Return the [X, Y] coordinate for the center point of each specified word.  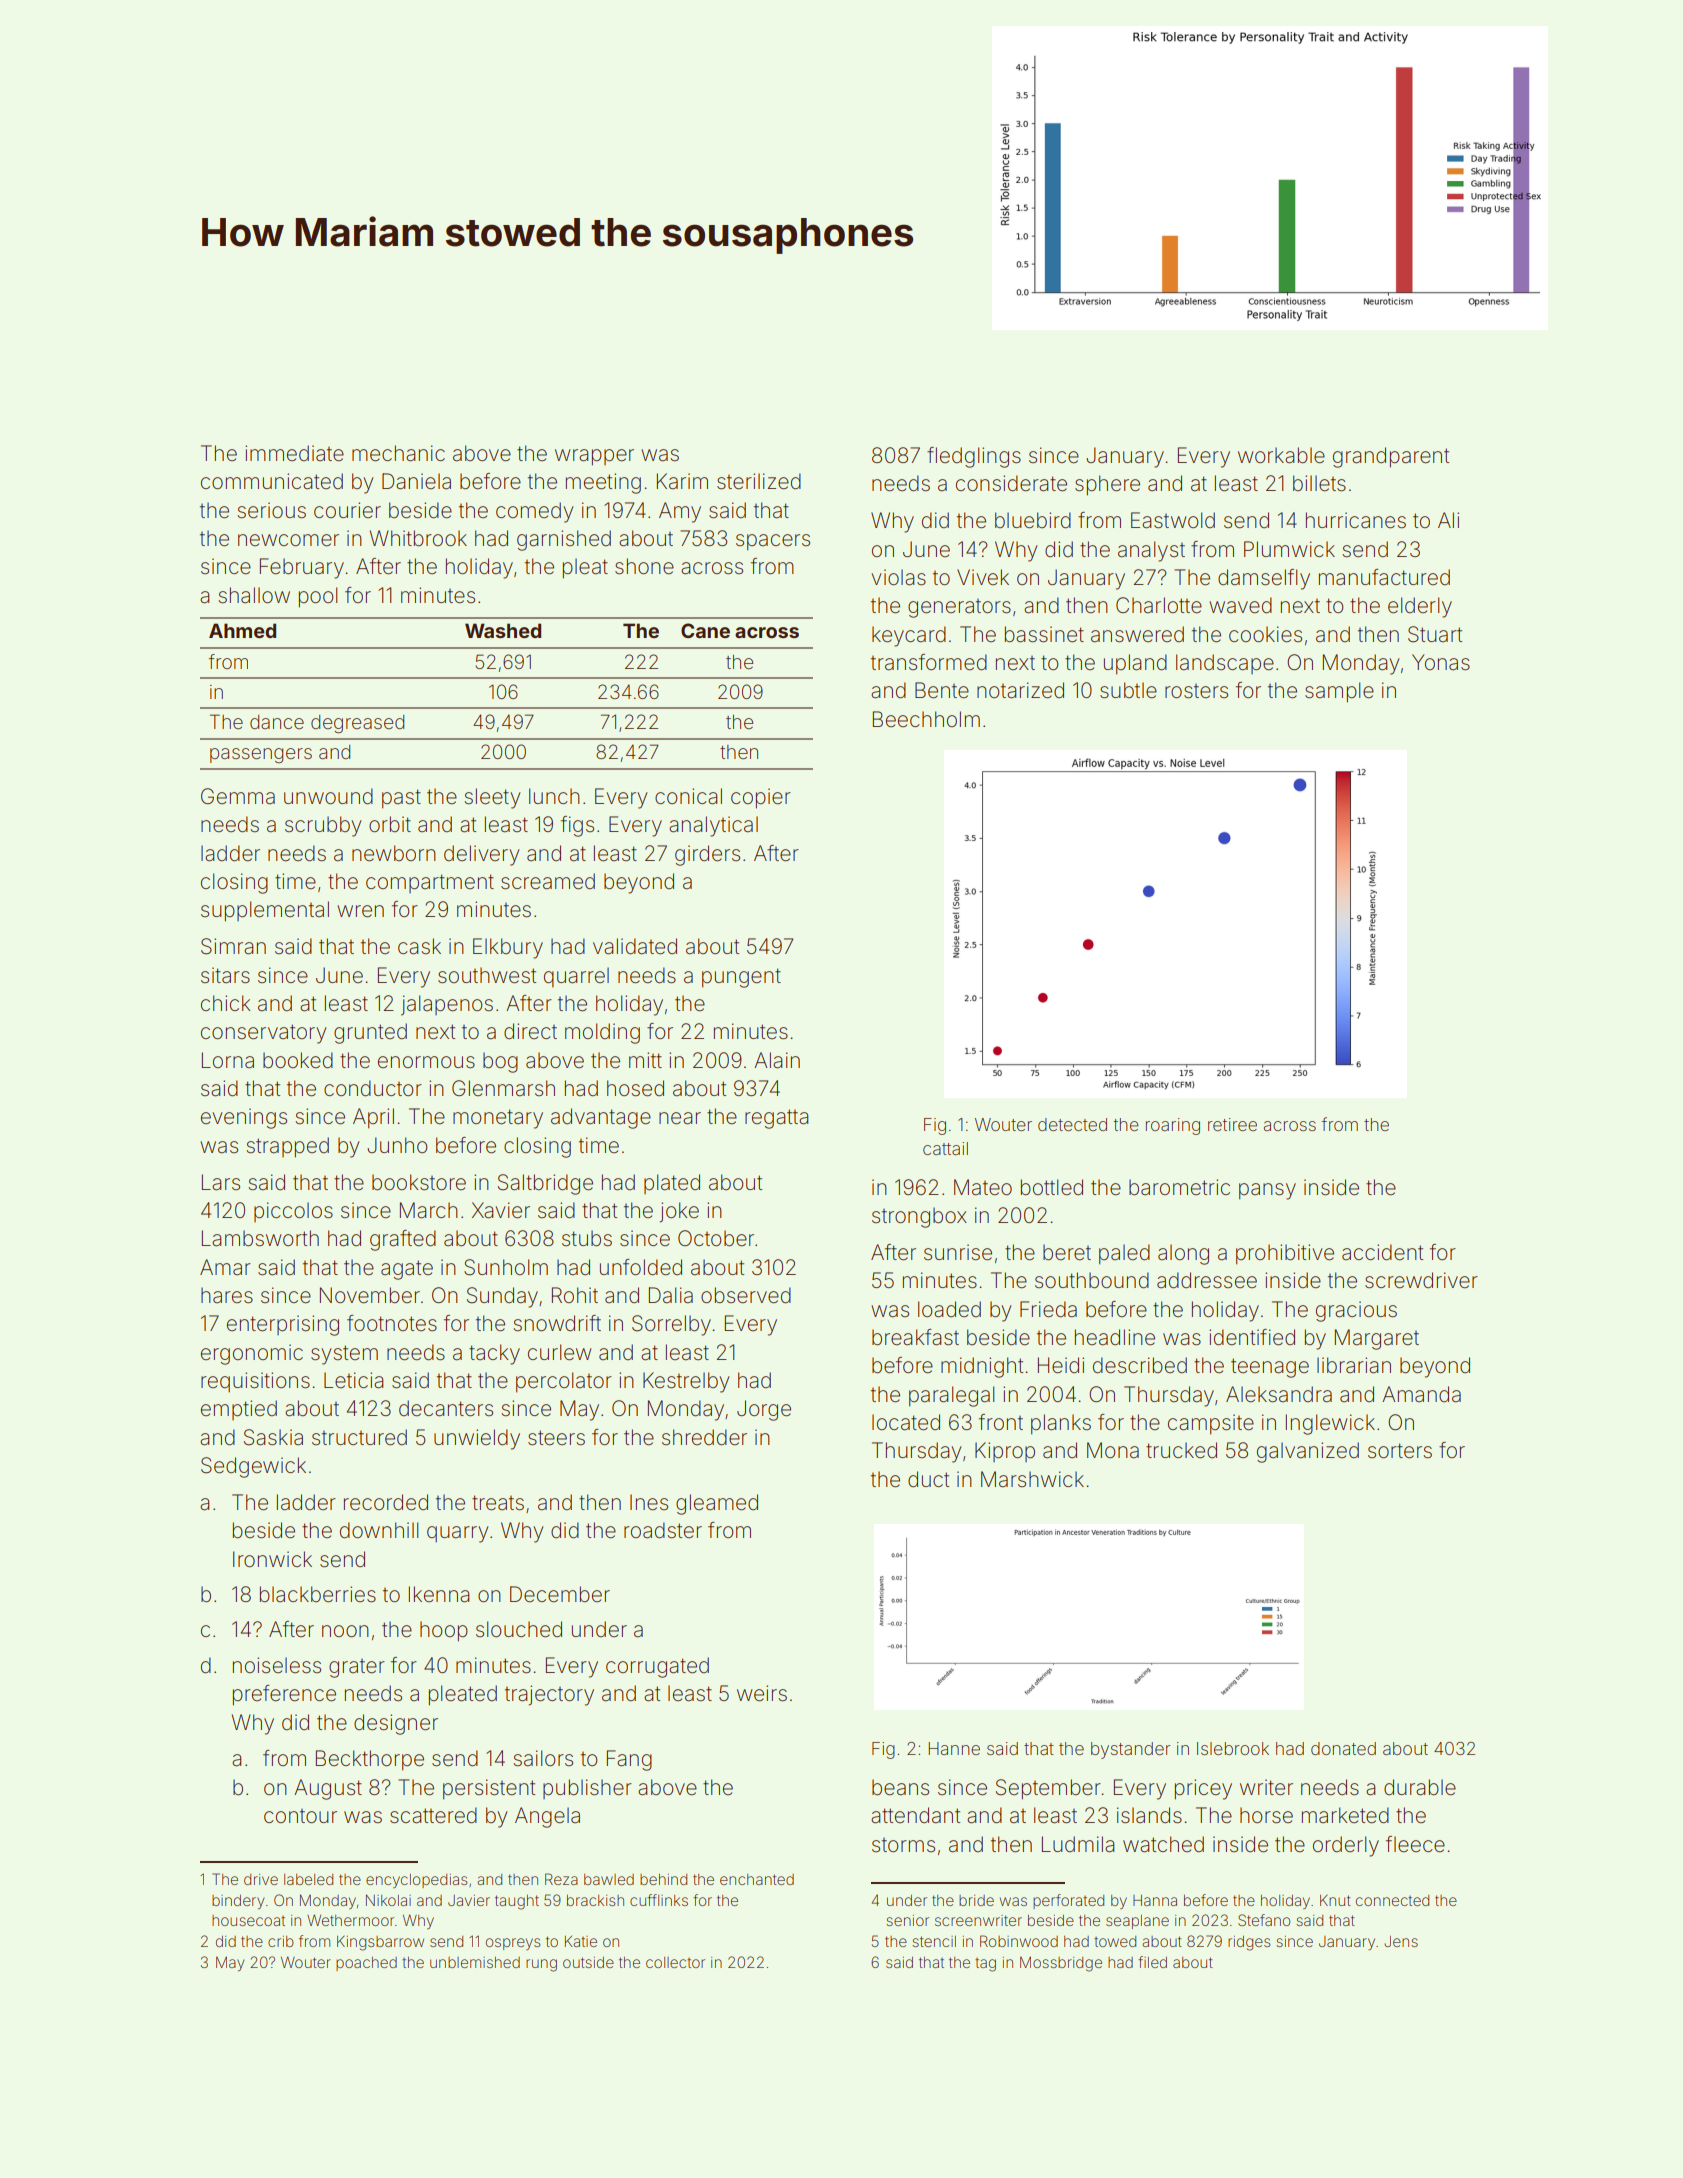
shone [644, 566]
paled [1124, 1254]
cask [419, 946]
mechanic [398, 453]
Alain [777, 1060]
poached [366, 1964]
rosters [1196, 691]
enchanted [757, 1879]
